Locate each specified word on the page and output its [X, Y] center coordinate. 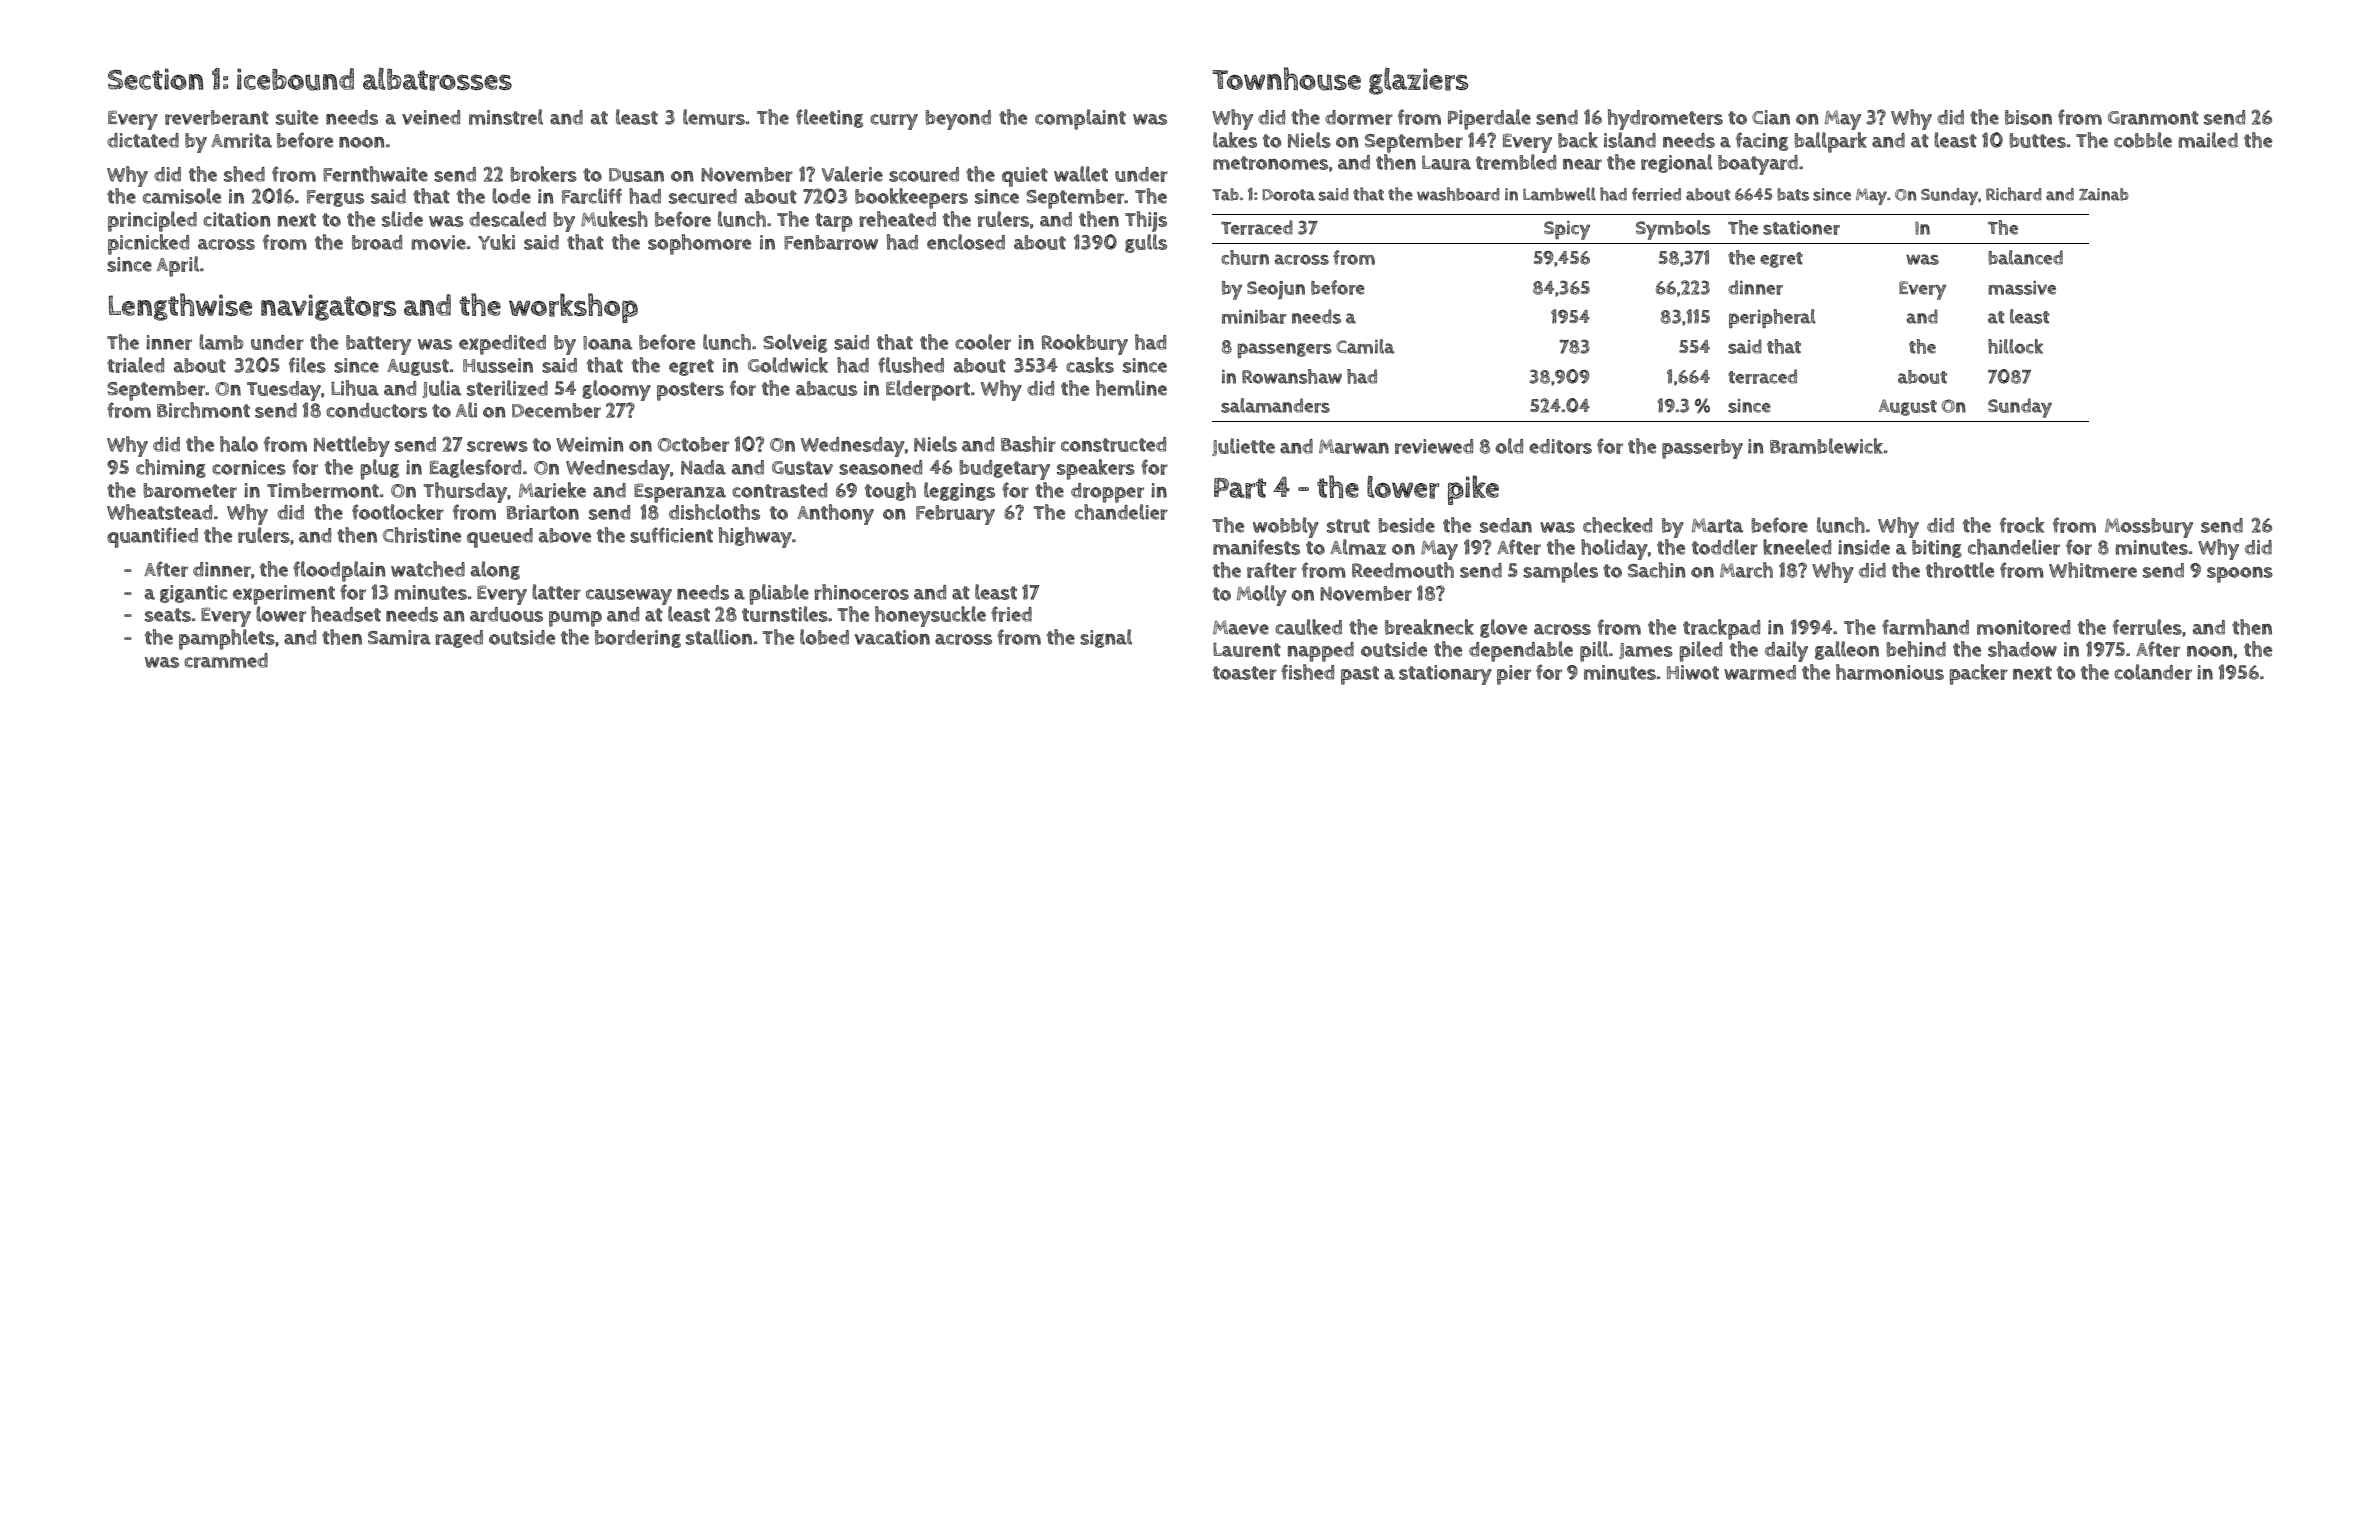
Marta [1718, 525]
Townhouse [1287, 79]
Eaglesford [475, 468]
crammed [226, 660]
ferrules [2147, 627]
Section [156, 79]
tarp [834, 222]
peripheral [1772, 318]
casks [1090, 365]
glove [1503, 628]
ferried [1656, 194]
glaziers [1418, 81]
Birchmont [203, 410]
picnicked [148, 244]
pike [1473, 490]
